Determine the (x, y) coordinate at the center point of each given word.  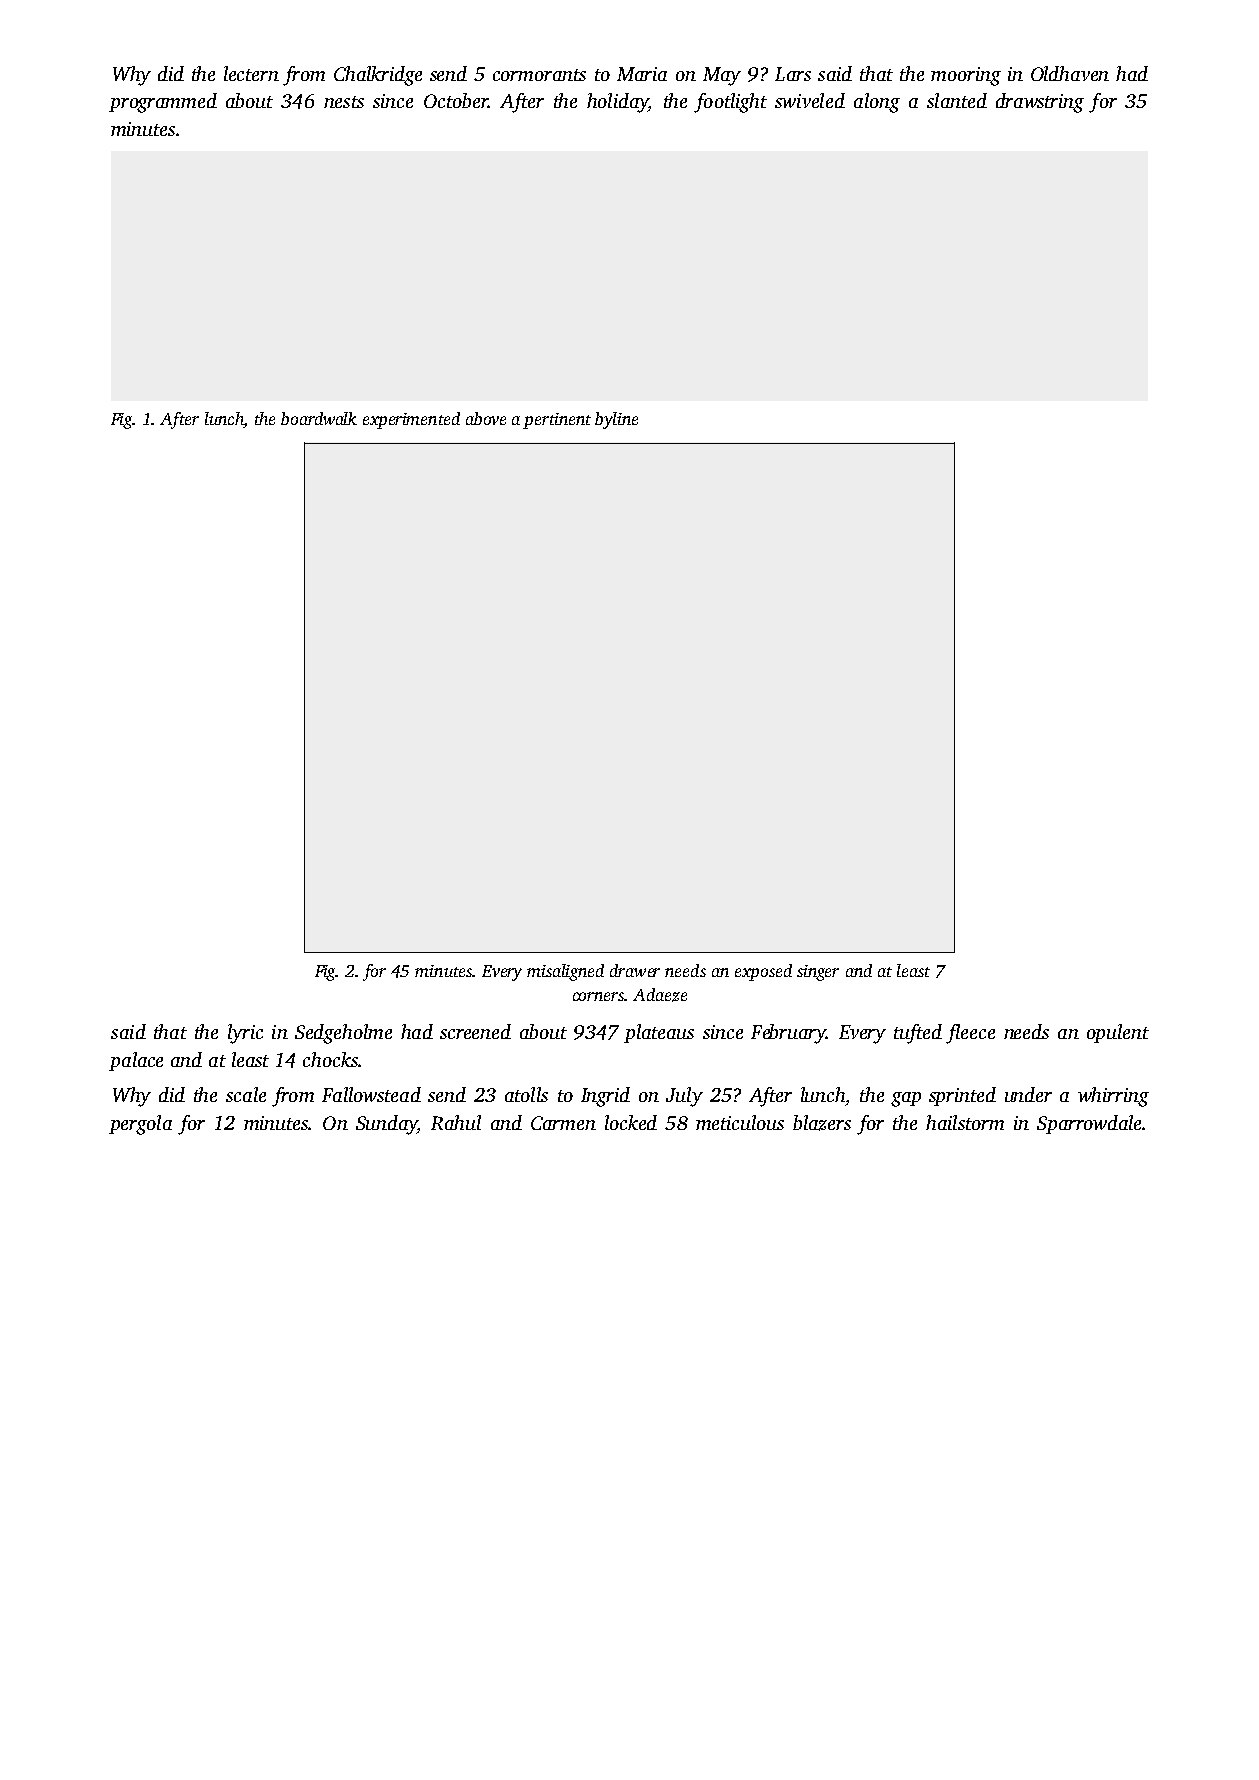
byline (616, 420)
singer (818, 973)
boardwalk (319, 418)
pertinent (557, 421)
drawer (635, 970)
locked (631, 1122)
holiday (617, 103)
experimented (411, 420)
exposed (763, 972)
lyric (245, 1034)
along (877, 103)
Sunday (387, 1125)
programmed (163, 103)
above (486, 418)
